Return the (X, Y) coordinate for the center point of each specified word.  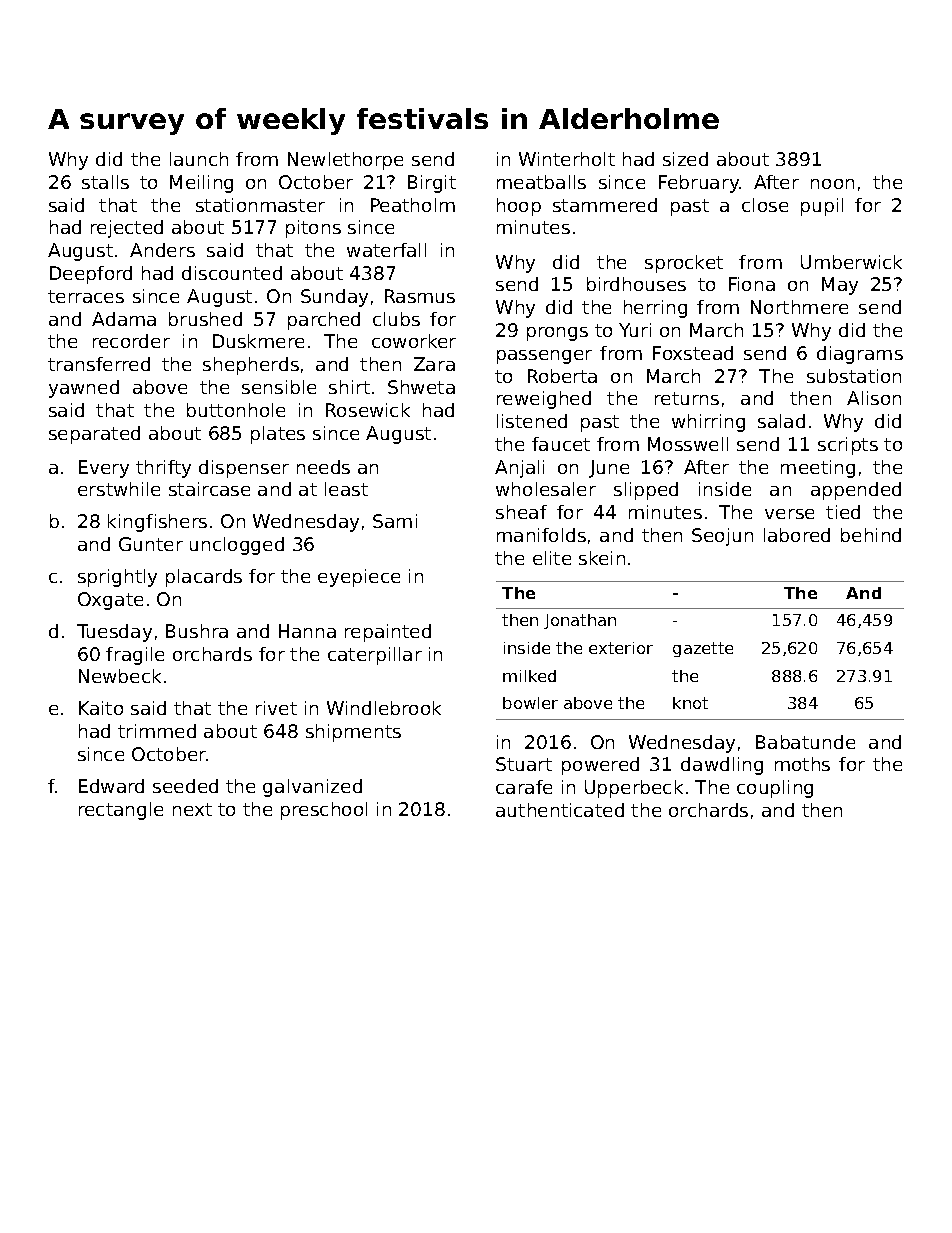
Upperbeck (634, 789)
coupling (775, 789)
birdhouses (636, 284)
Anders (162, 250)
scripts (848, 446)
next (192, 809)
